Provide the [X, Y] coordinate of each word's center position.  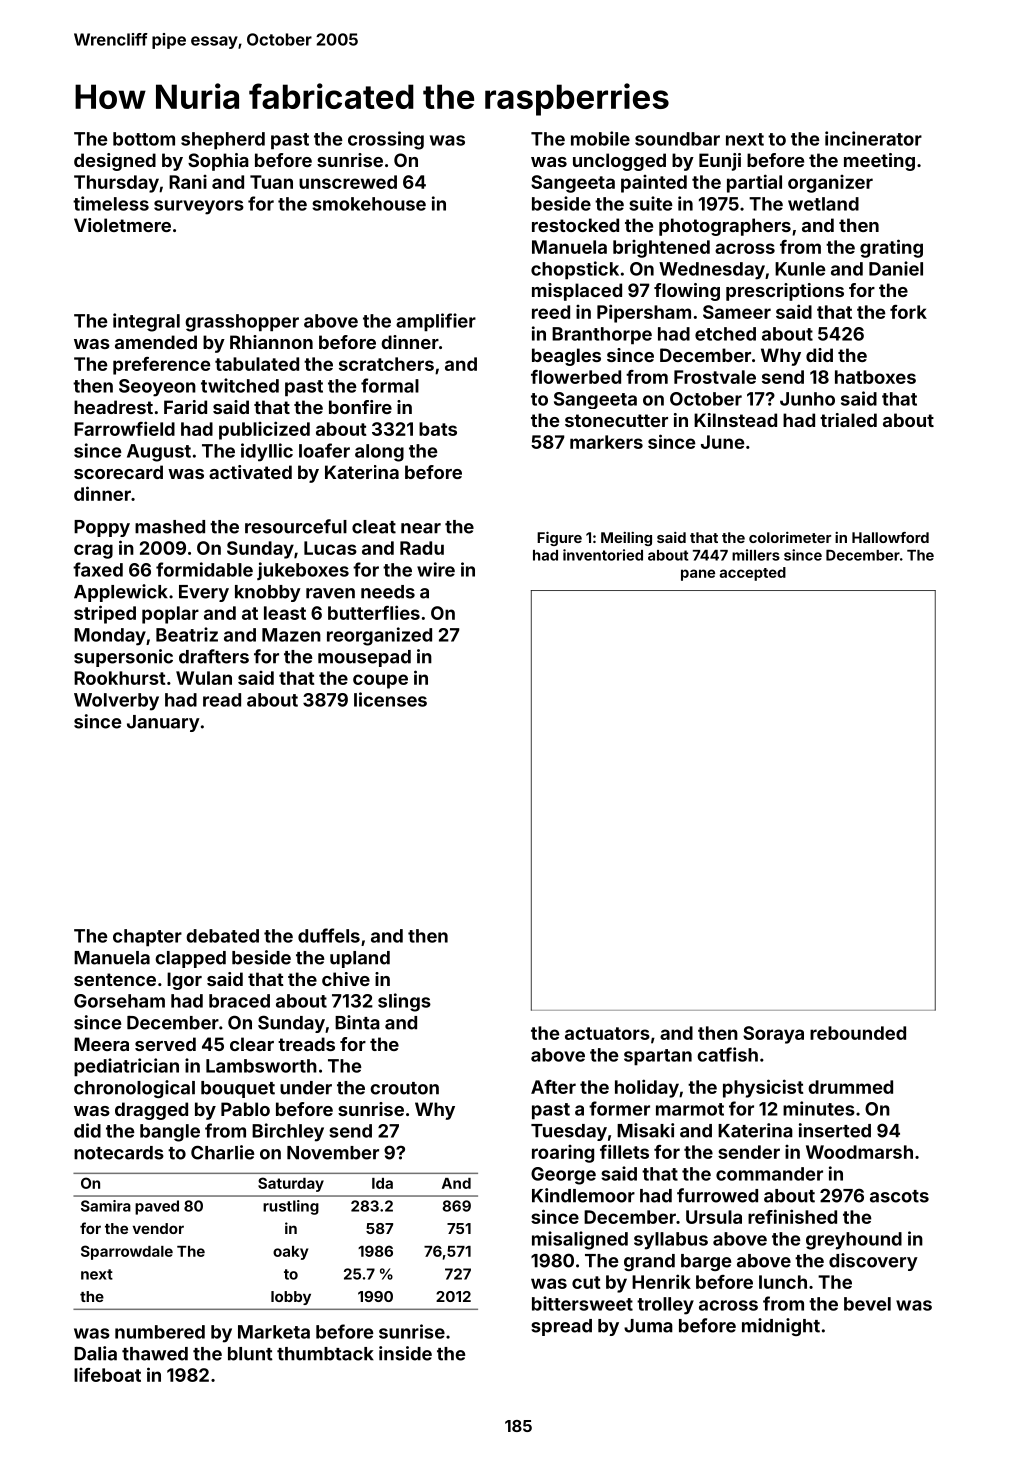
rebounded [858, 1033]
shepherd [223, 141]
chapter [147, 938]
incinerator [873, 138]
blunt [250, 1354]
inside [405, 1353]
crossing [386, 140]
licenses [390, 699]
